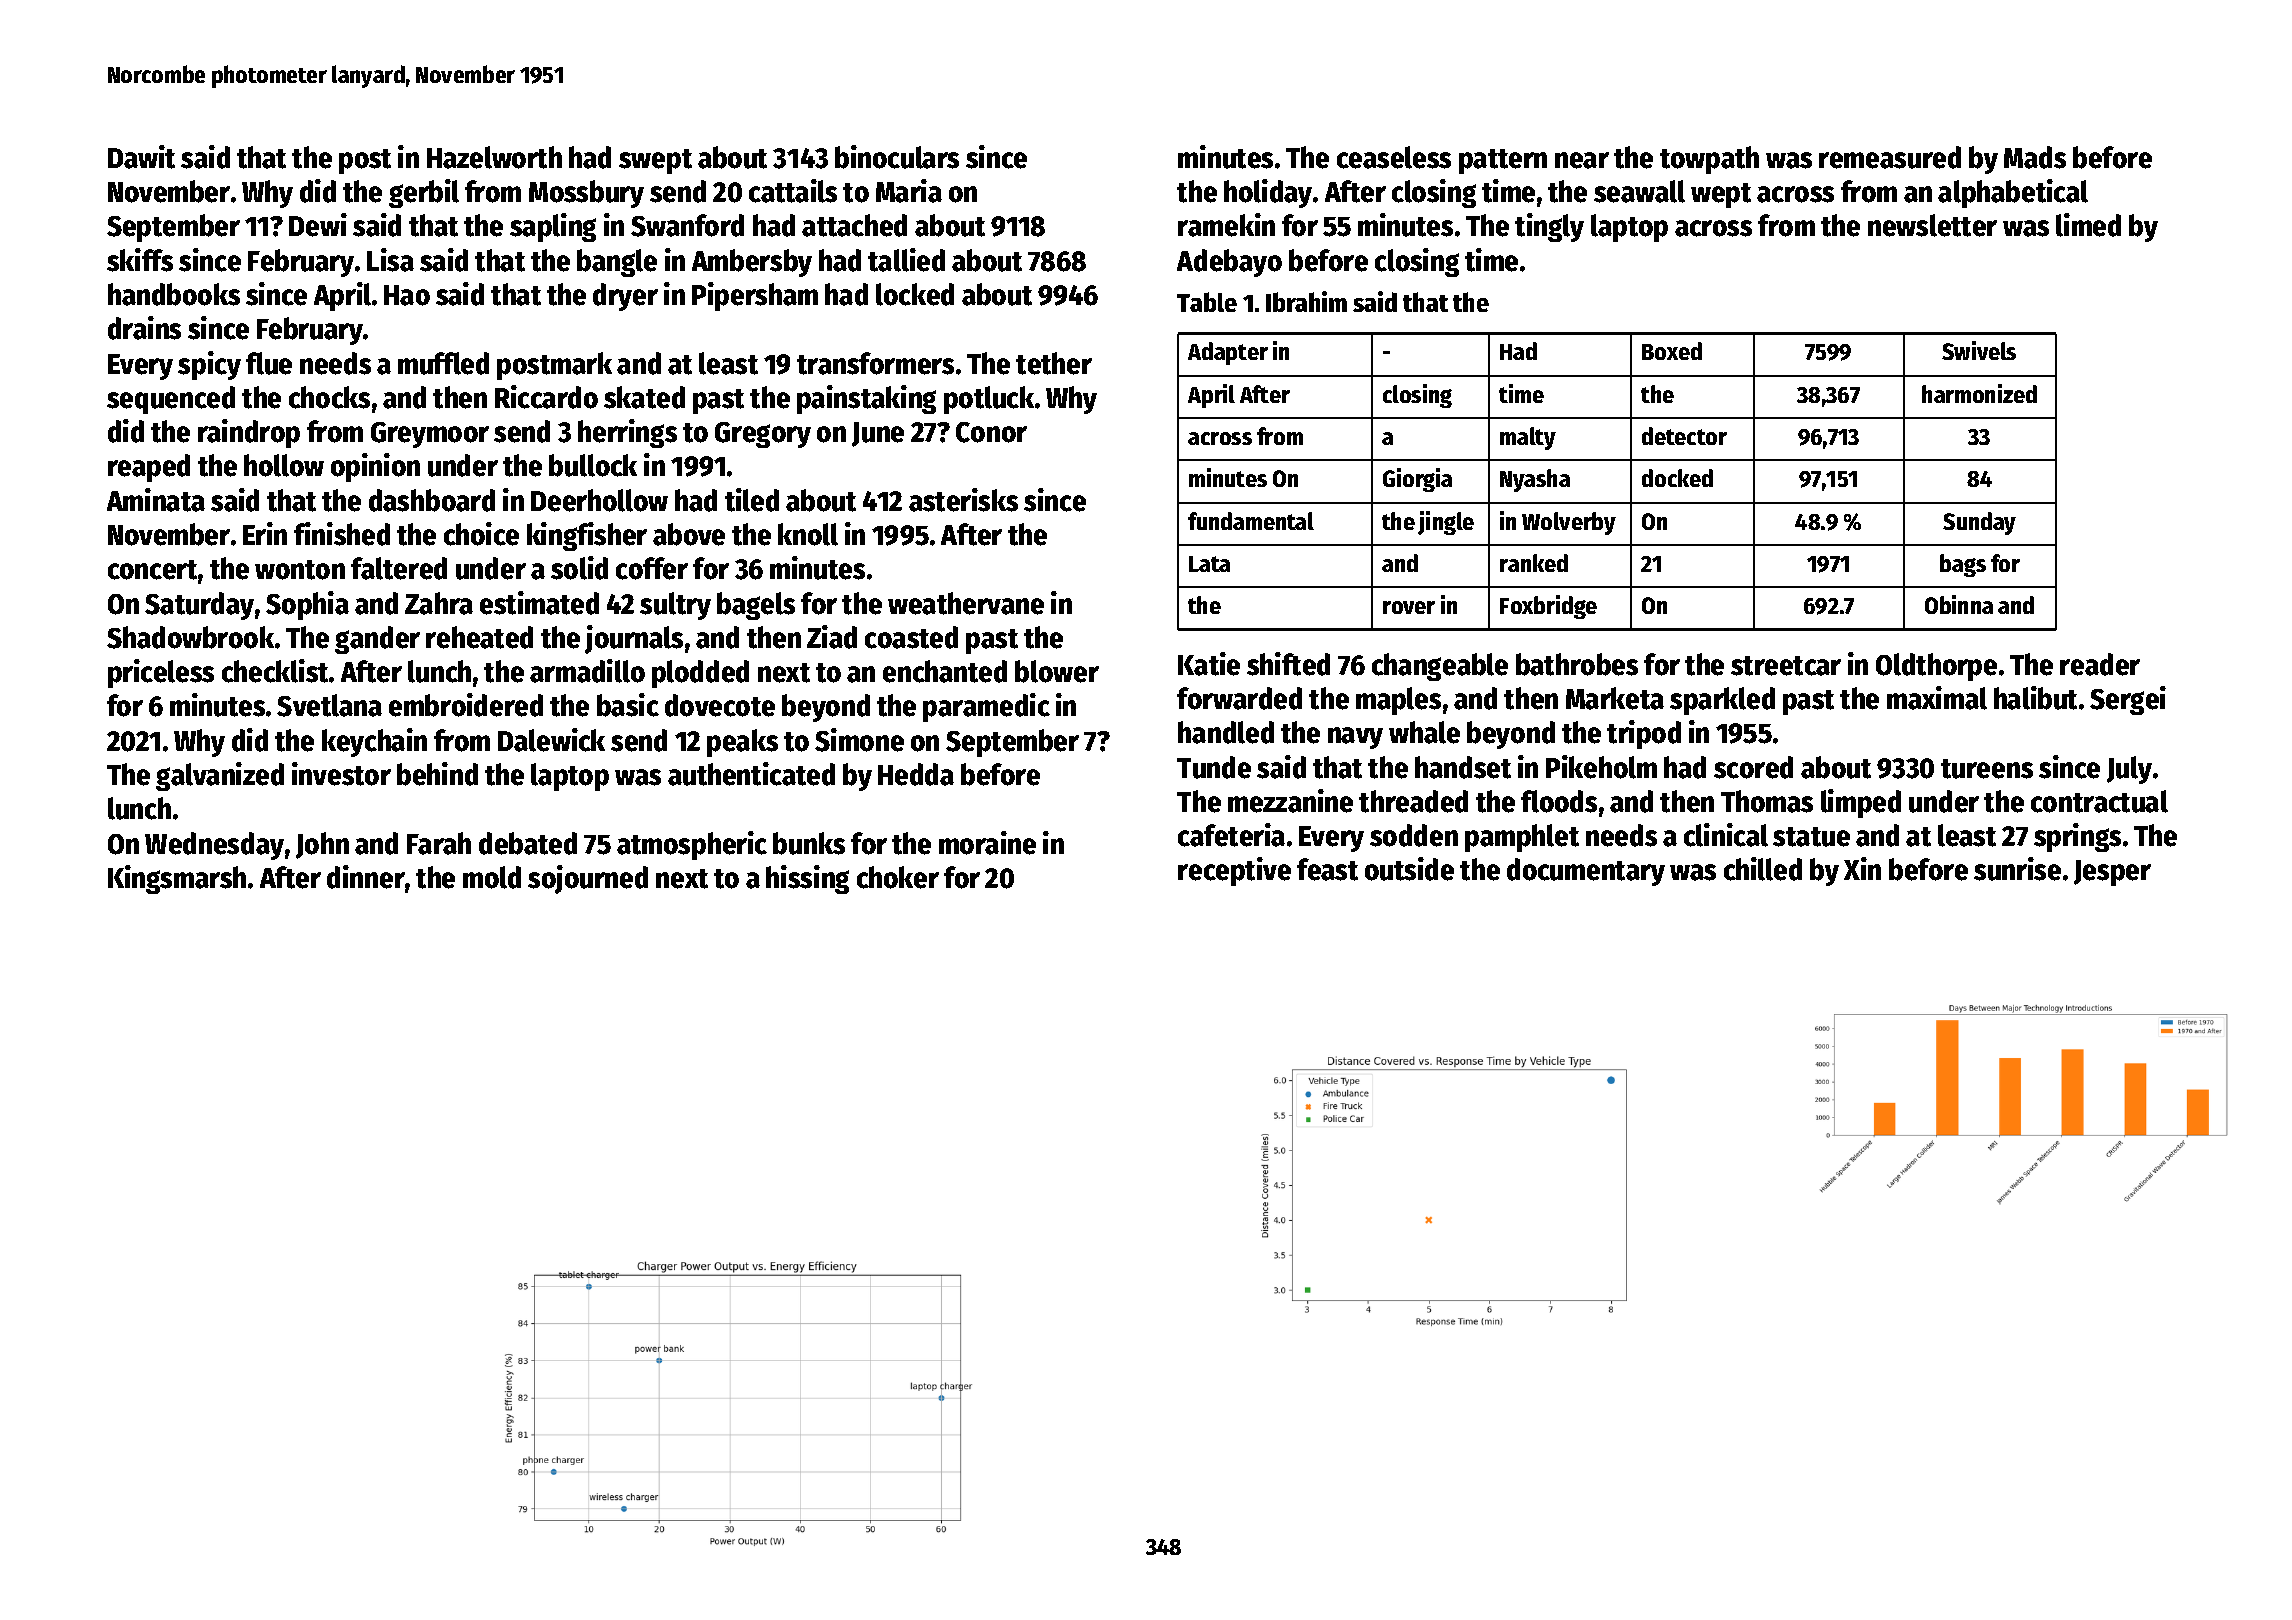  I want to click on dryer, so click(625, 297).
